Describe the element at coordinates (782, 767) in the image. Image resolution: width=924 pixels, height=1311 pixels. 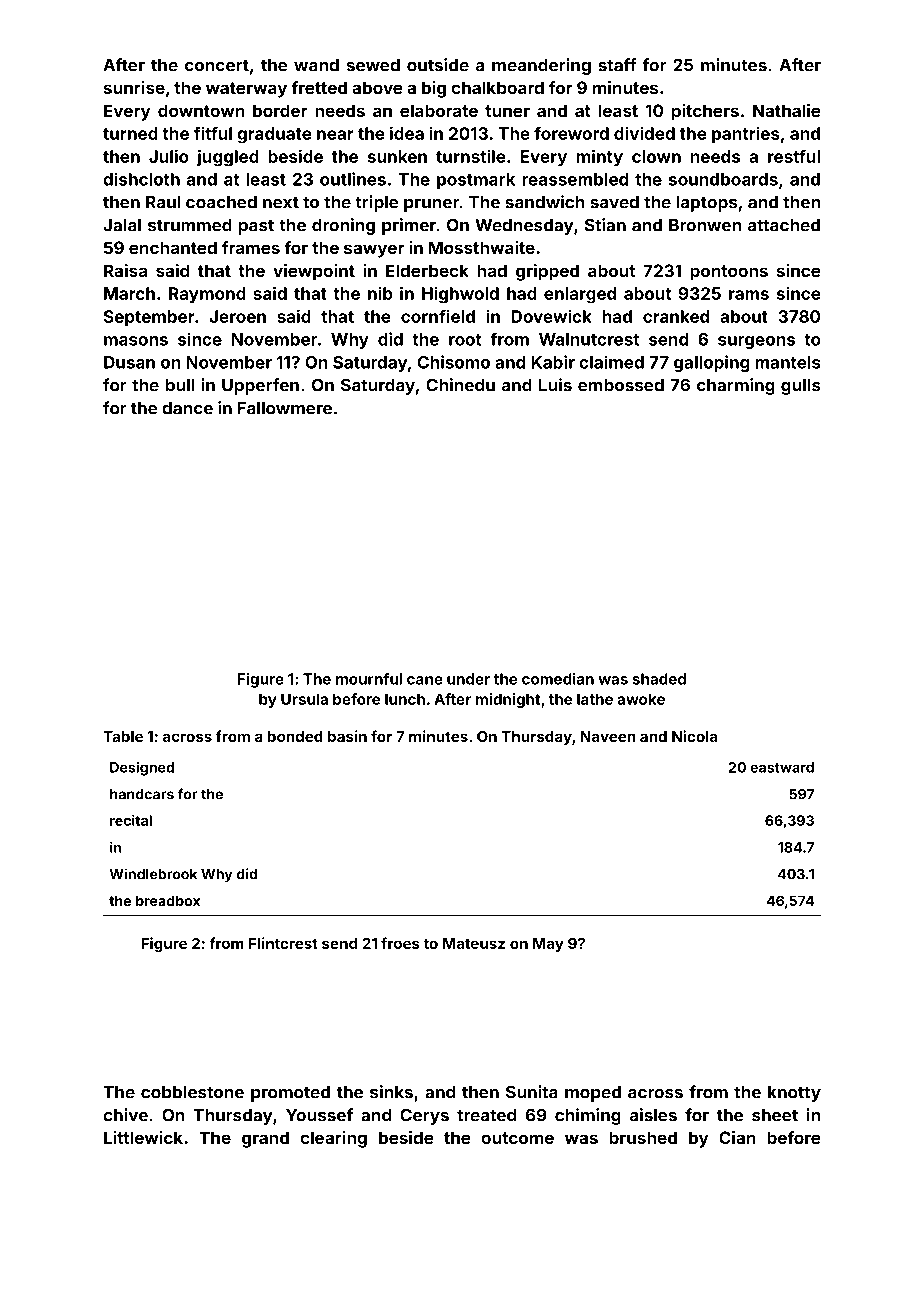
I see `eastward` at that location.
